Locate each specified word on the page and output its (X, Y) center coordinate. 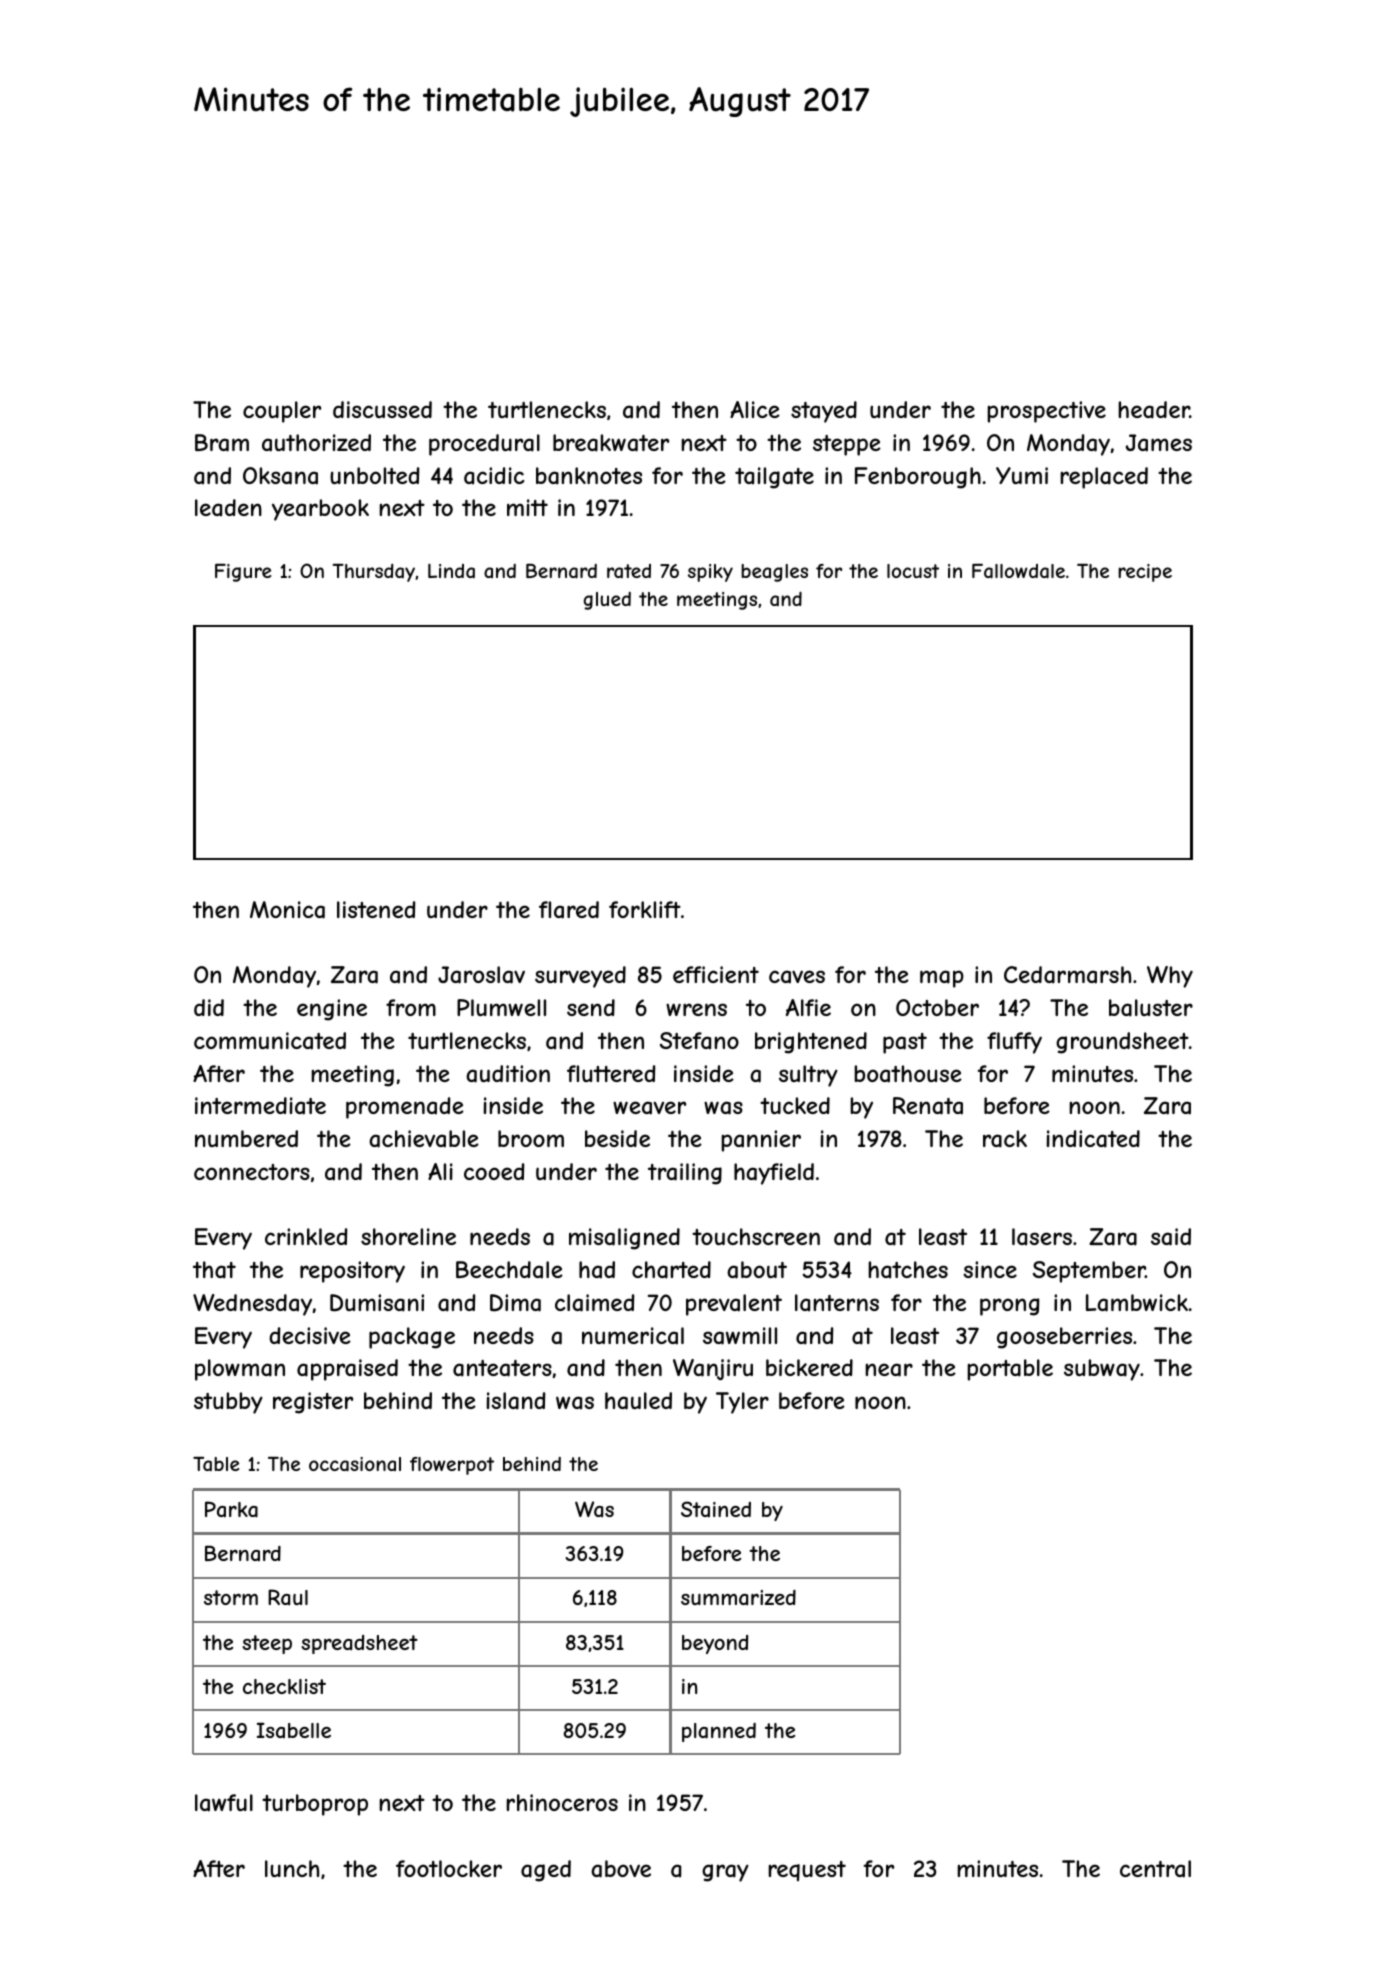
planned (719, 1732)
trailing (685, 1174)
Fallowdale (1018, 571)
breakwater (611, 443)
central (1155, 1869)
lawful (224, 1803)
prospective (1046, 412)
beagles (774, 573)
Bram (222, 443)
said (1171, 1237)
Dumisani (377, 1303)
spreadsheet (359, 1644)
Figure (243, 573)
